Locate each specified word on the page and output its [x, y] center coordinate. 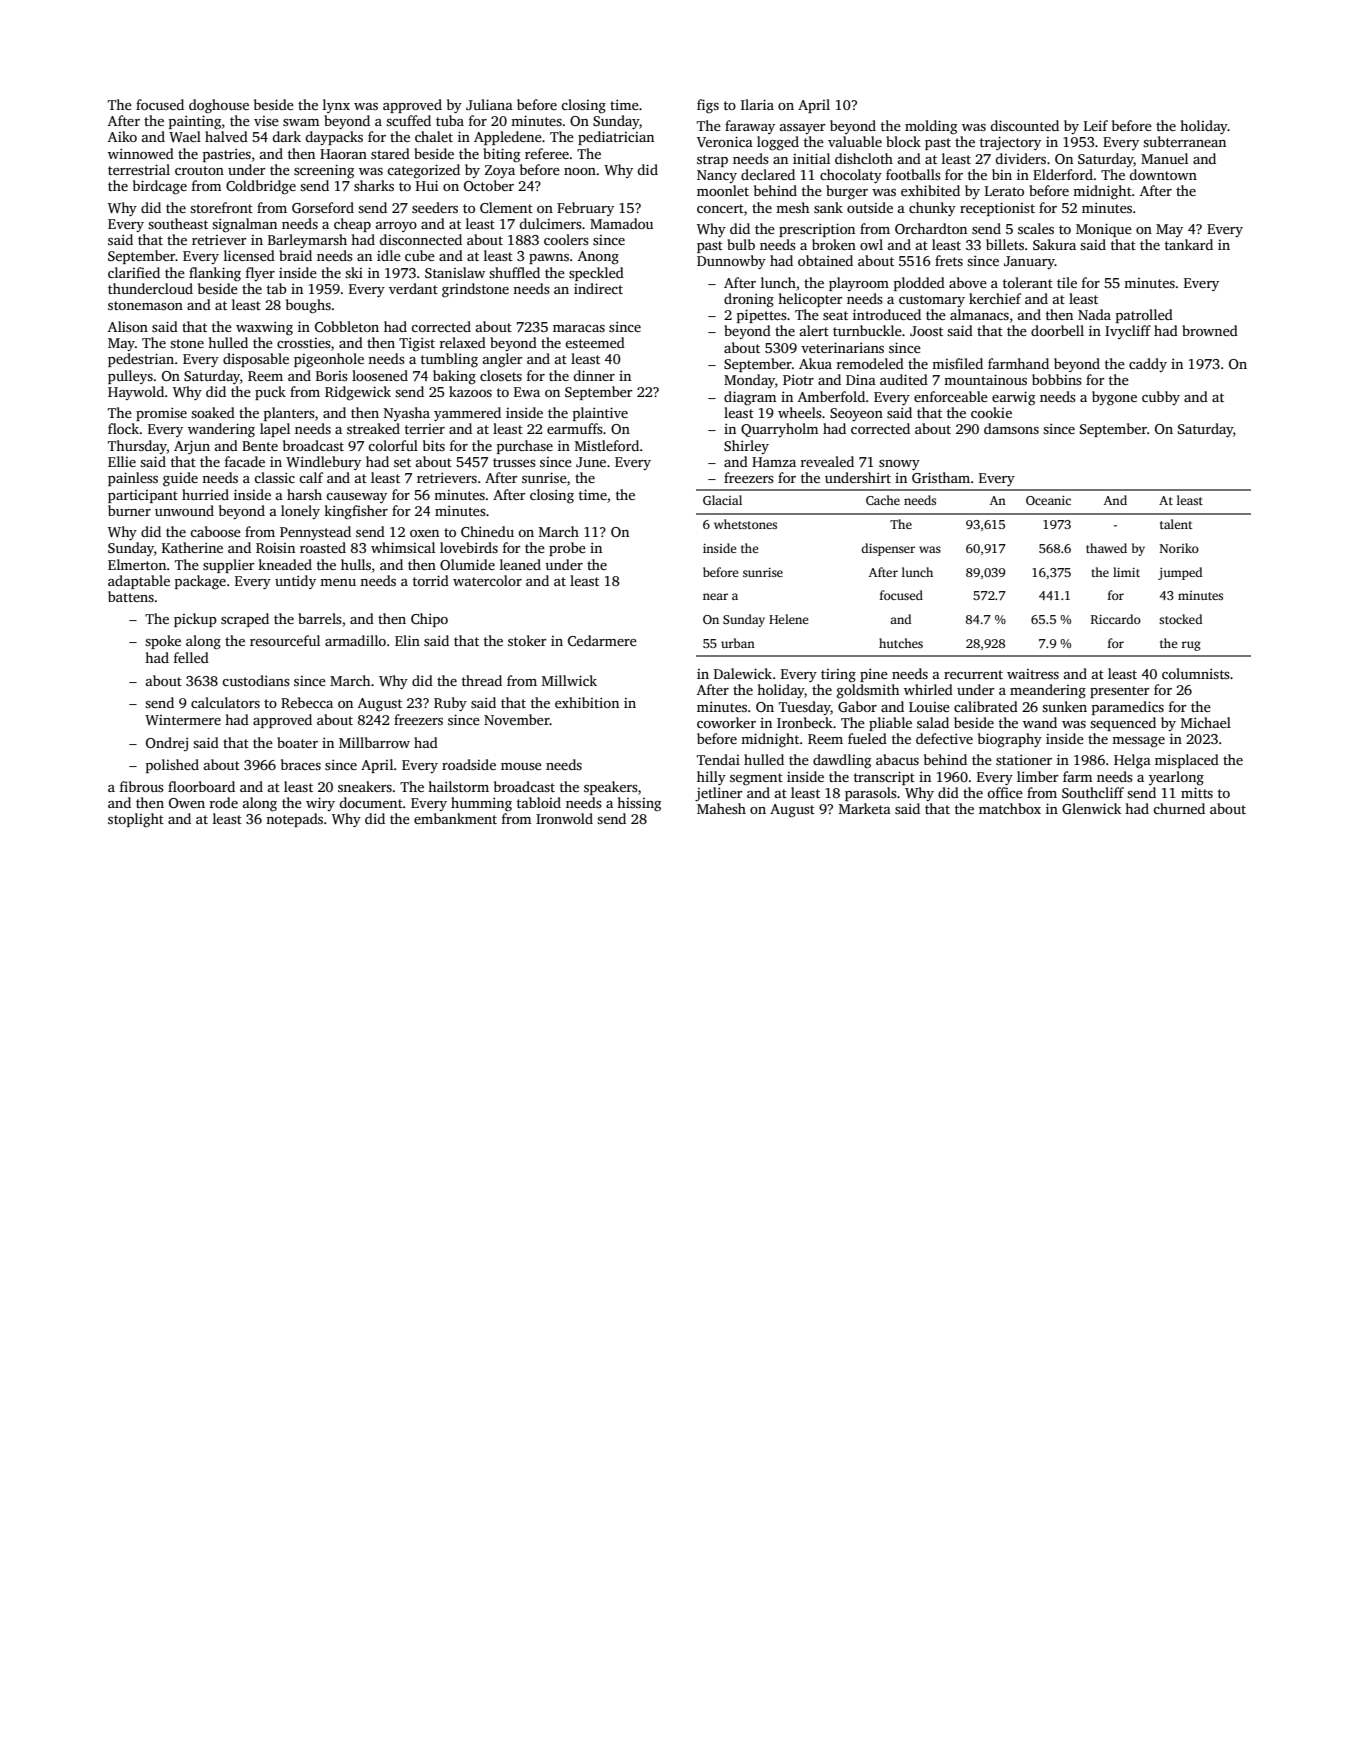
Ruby [450, 704]
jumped [1180, 573]
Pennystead [315, 533]
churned [1179, 808]
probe [567, 549]
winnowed [141, 153]
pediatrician [616, 138]
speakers [611, 788]
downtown [1163, 174]
